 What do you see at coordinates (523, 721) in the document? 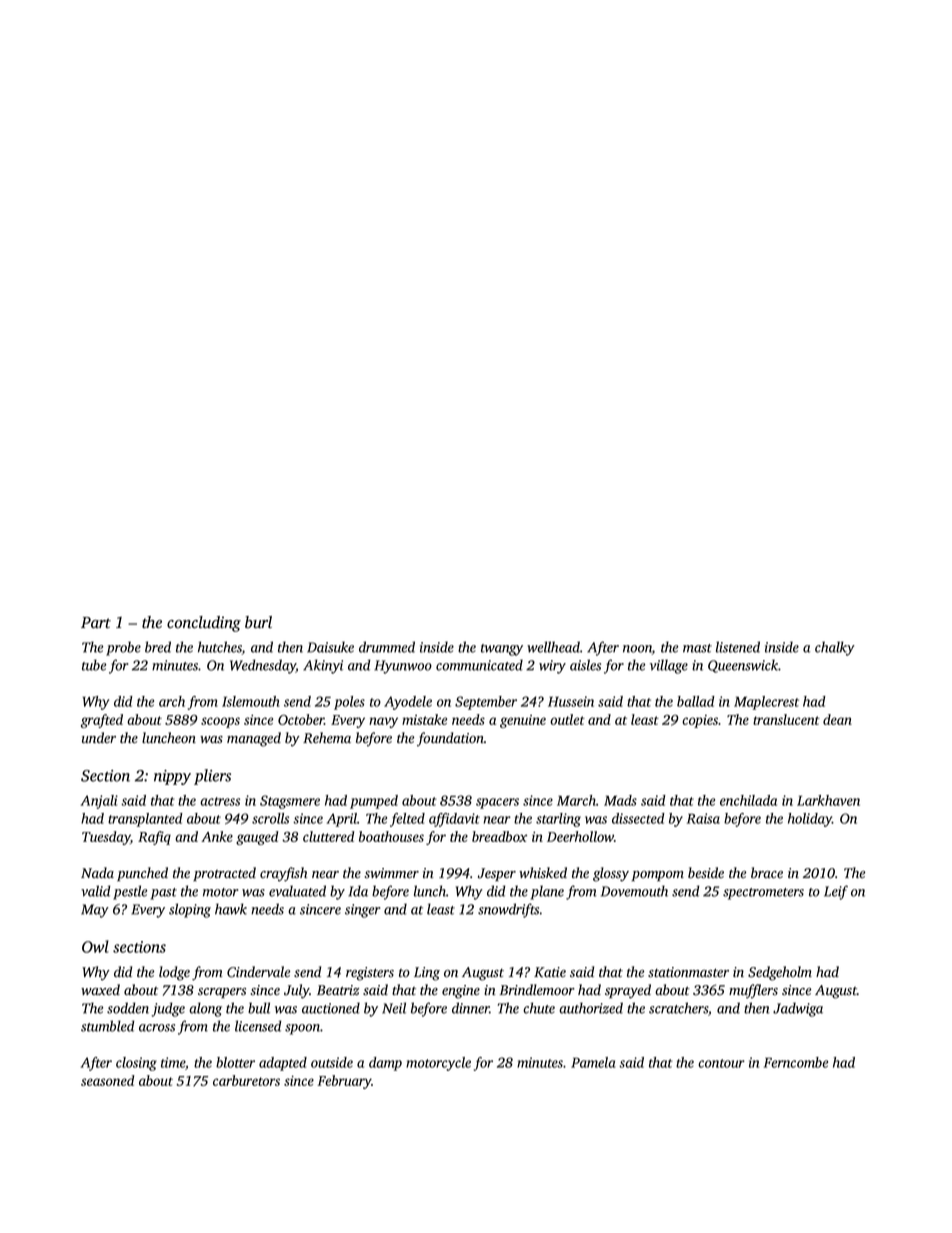
I see `genuine` at bounding box center [523, 721].
